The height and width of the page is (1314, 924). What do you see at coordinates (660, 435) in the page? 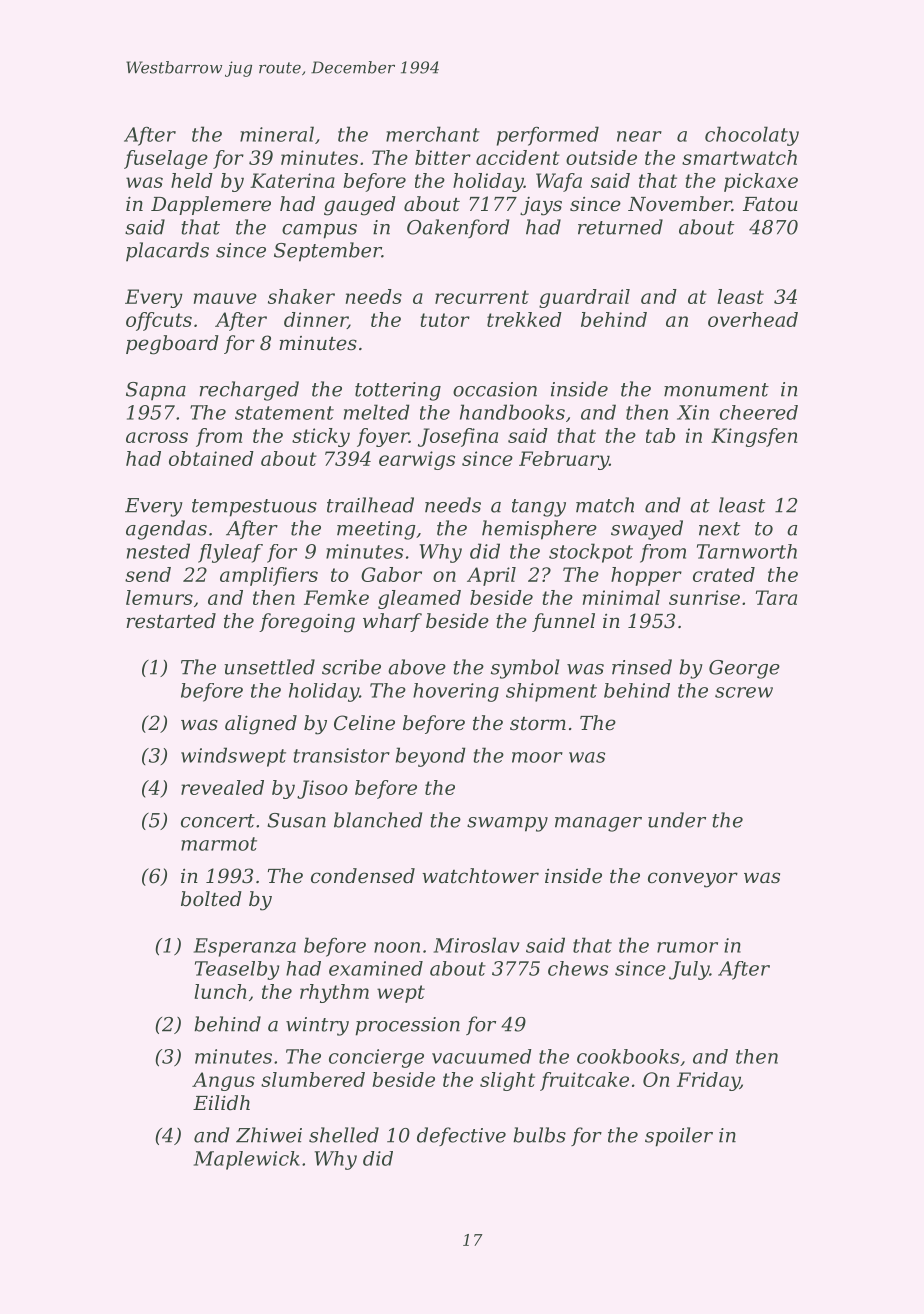
I see `tab` at bounding box center [660, 435].
